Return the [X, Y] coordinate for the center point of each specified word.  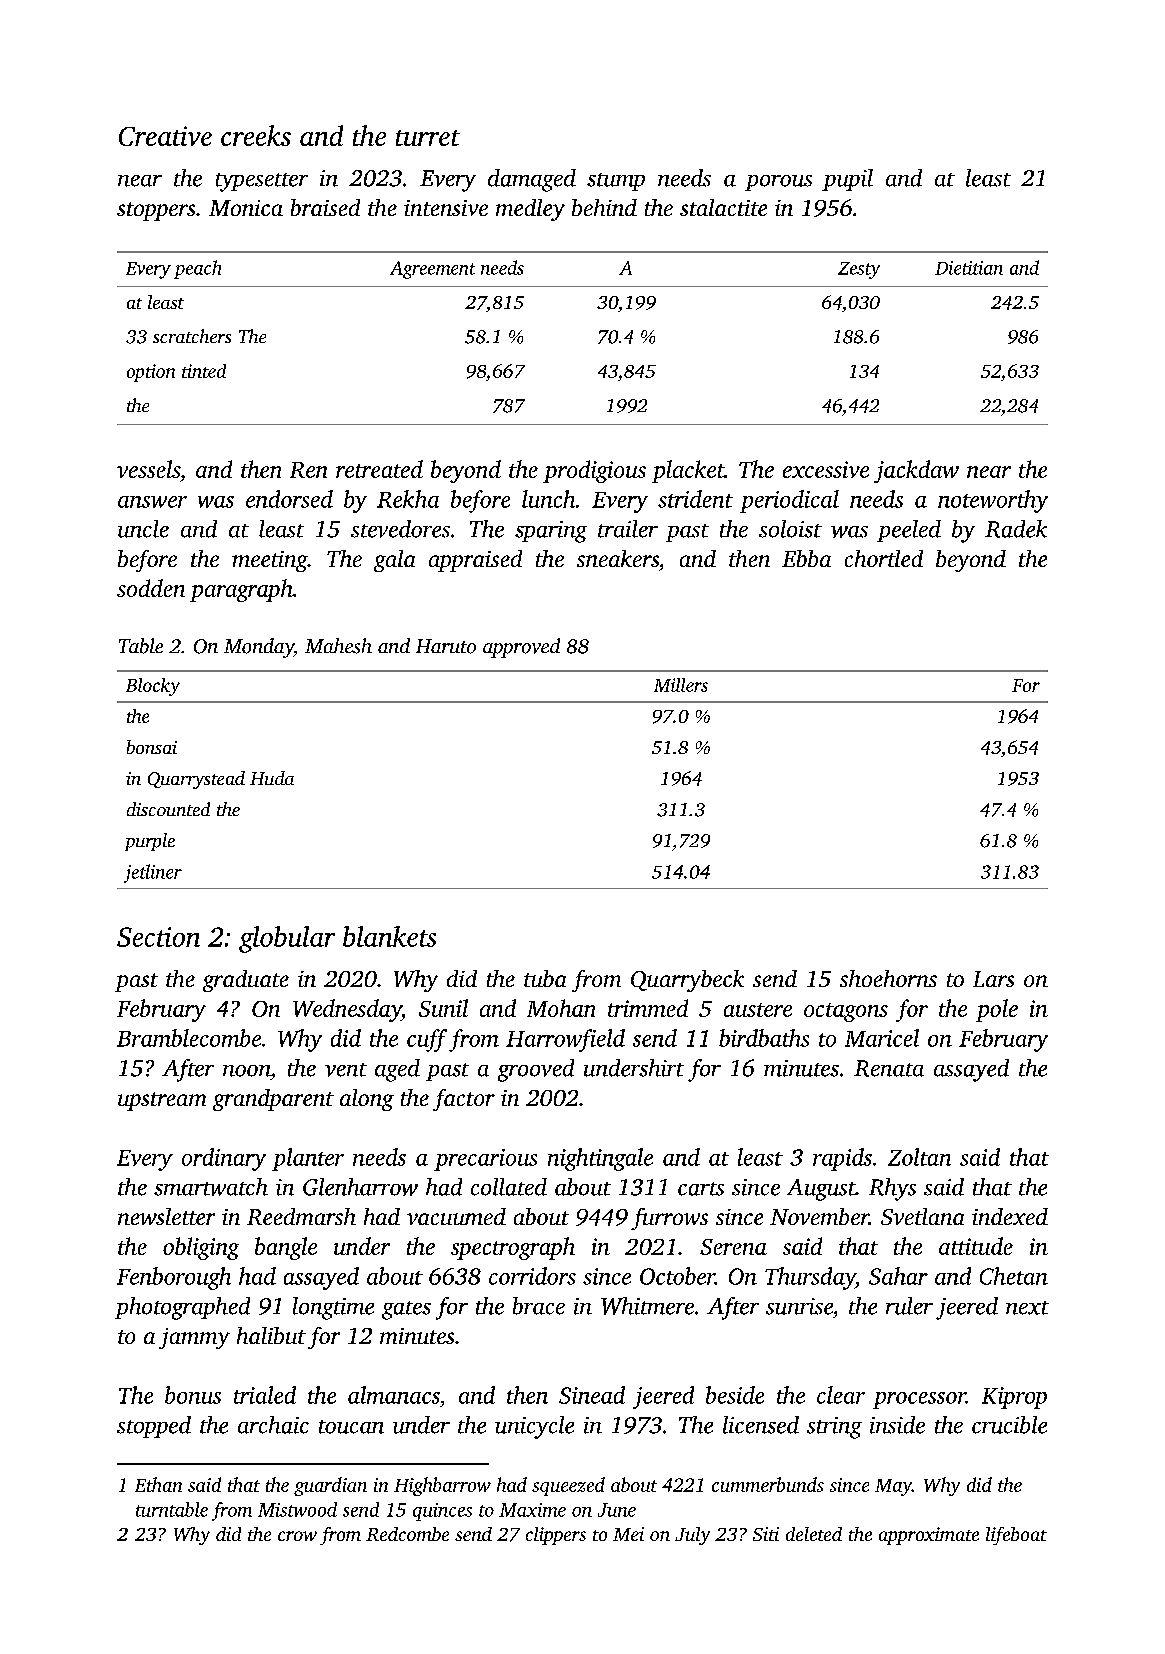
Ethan [158, 1484]
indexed [1010, 1216]
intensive [446, 208]
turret [428, 138]
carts [701, 1189]
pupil [847, 180]
